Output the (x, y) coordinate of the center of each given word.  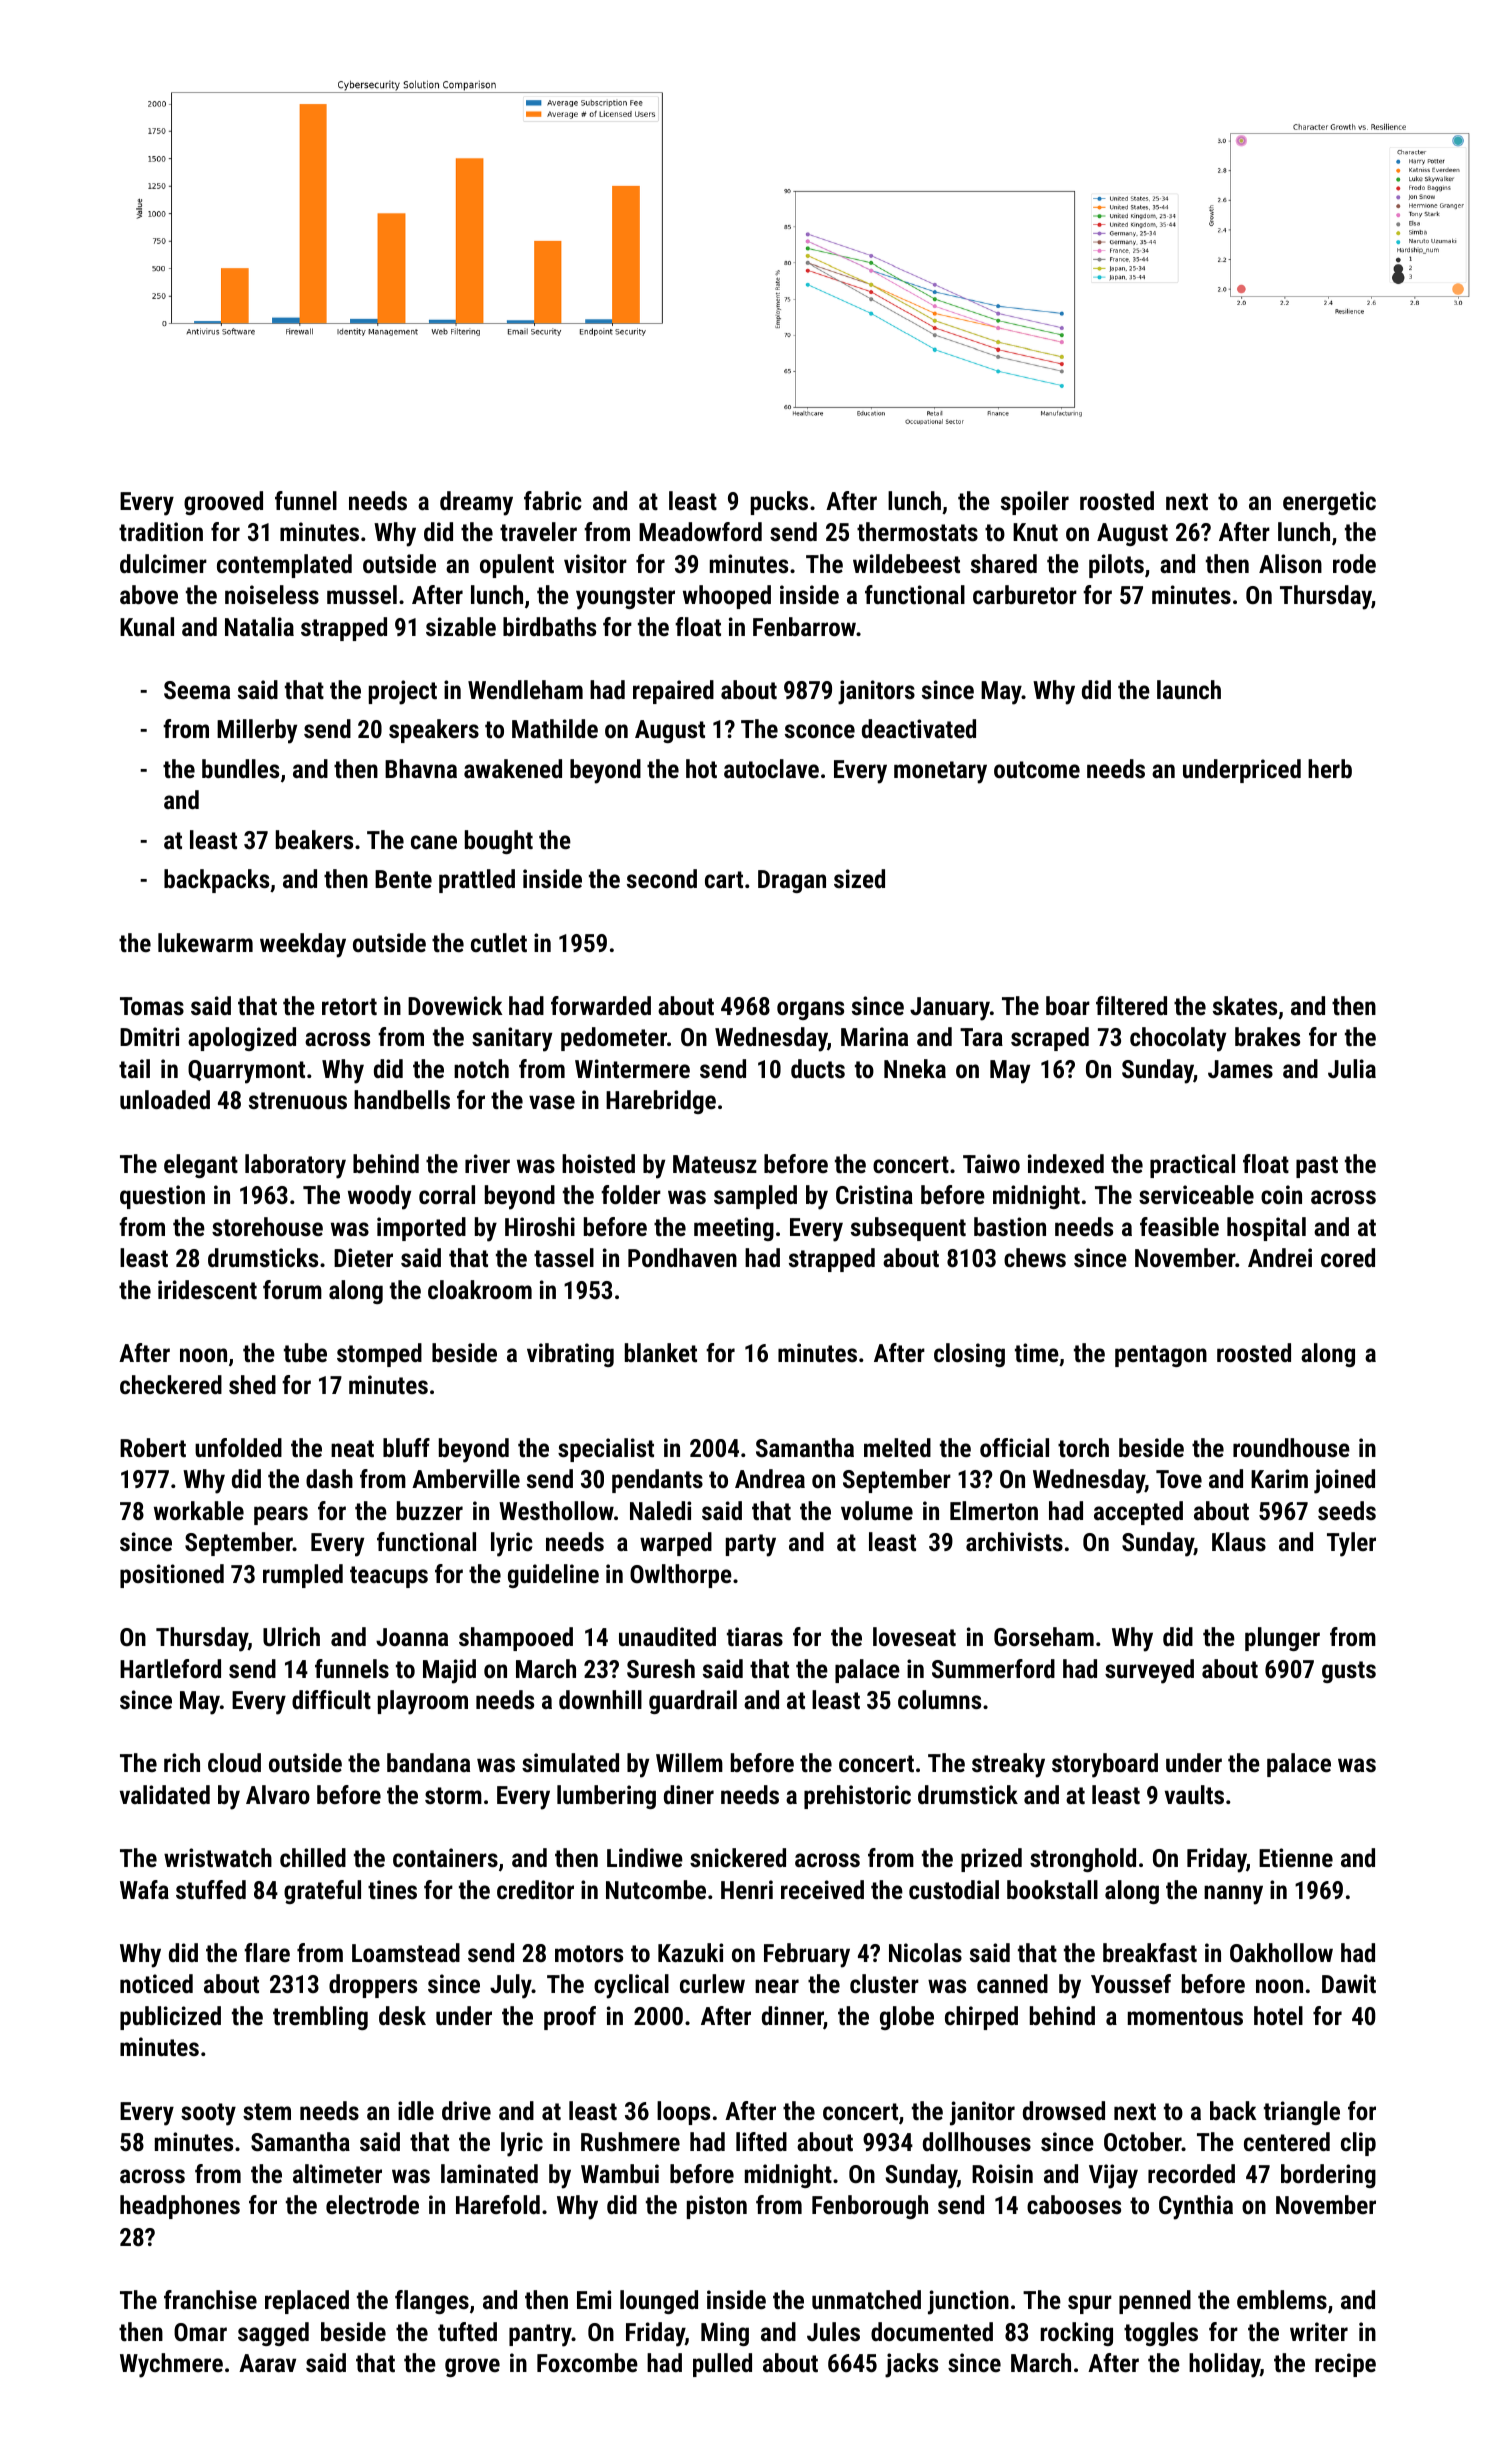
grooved (223, 503)
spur (1090, 2304)
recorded (1191, 2173)
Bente (403, 879)
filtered (1131, 1005)
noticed (156, 1983)
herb (1330, 768)
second (662, 878)
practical (1192, 1166)
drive (466, 2110)
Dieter (363, 1257)
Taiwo (991, 1163)
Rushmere (630, 2141)
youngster (625, 598)
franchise (210, 2299)
